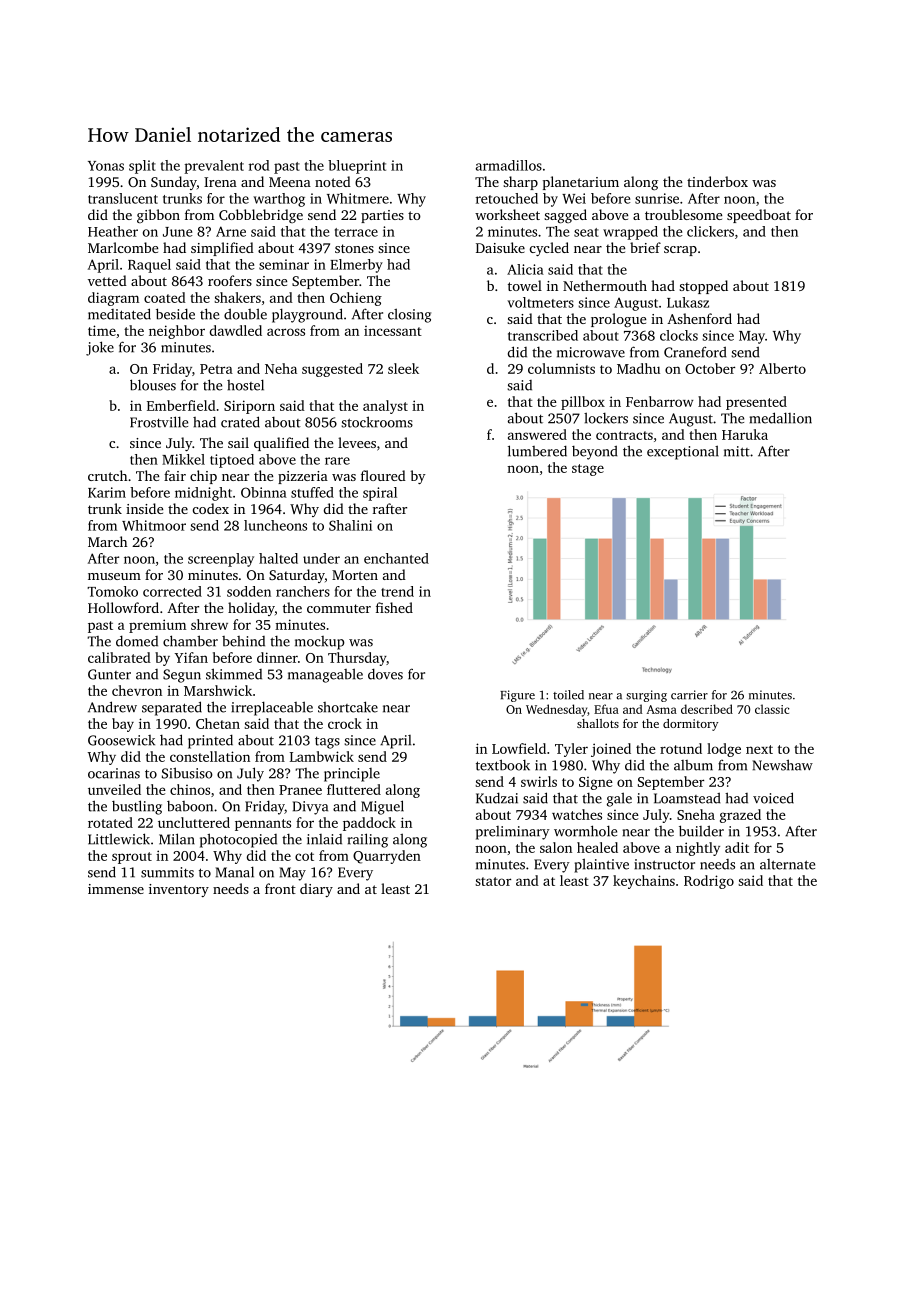 Image resolution: width=908 pixels, height=1316 pixels. Describe the element at coordinates (493, 881) in the screenshot. I see `stator` at that location.
